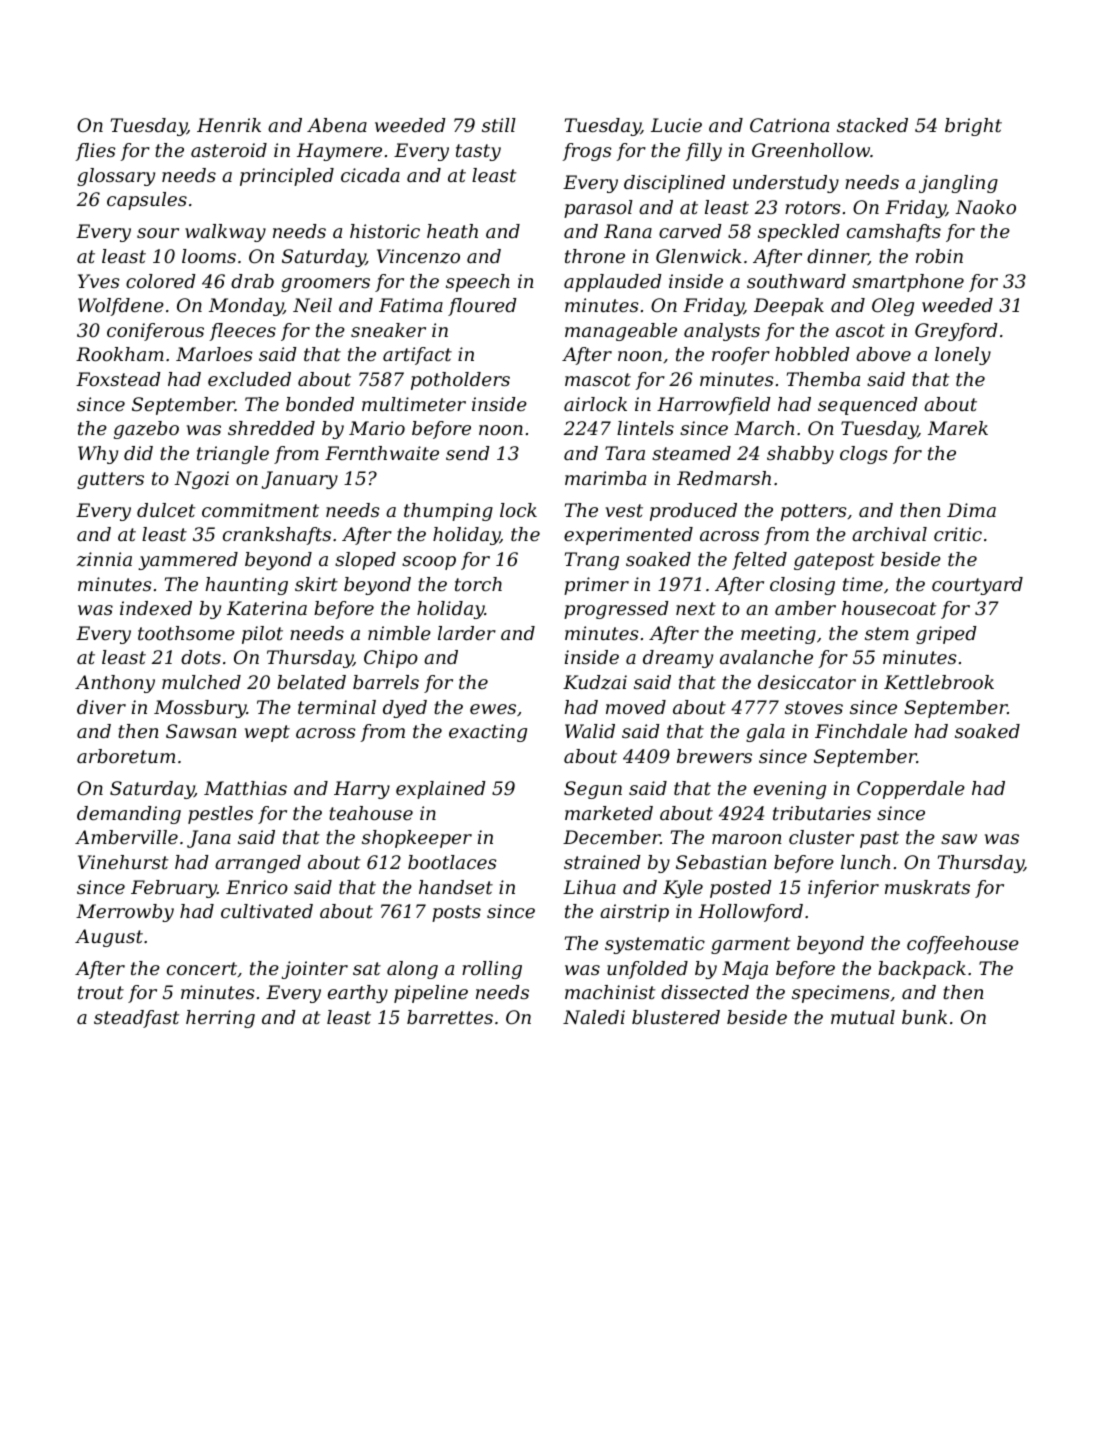 The width and height of the screenshot is (1106, 1431). What do you see at coordinates (634, 913) in the screenshot?
I see `airstrip` at bounding box center [634, 913].
